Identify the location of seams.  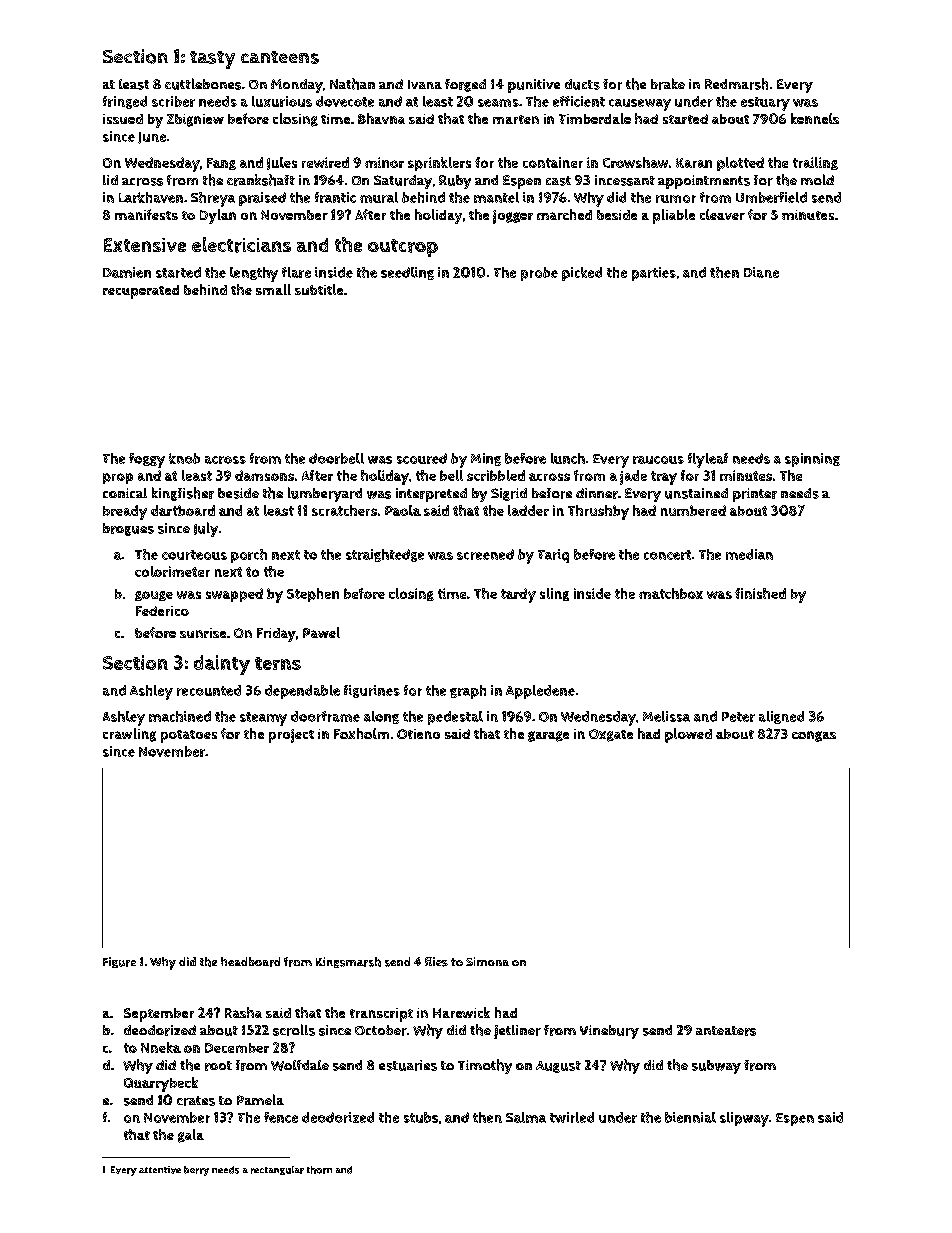
(498, 103).
